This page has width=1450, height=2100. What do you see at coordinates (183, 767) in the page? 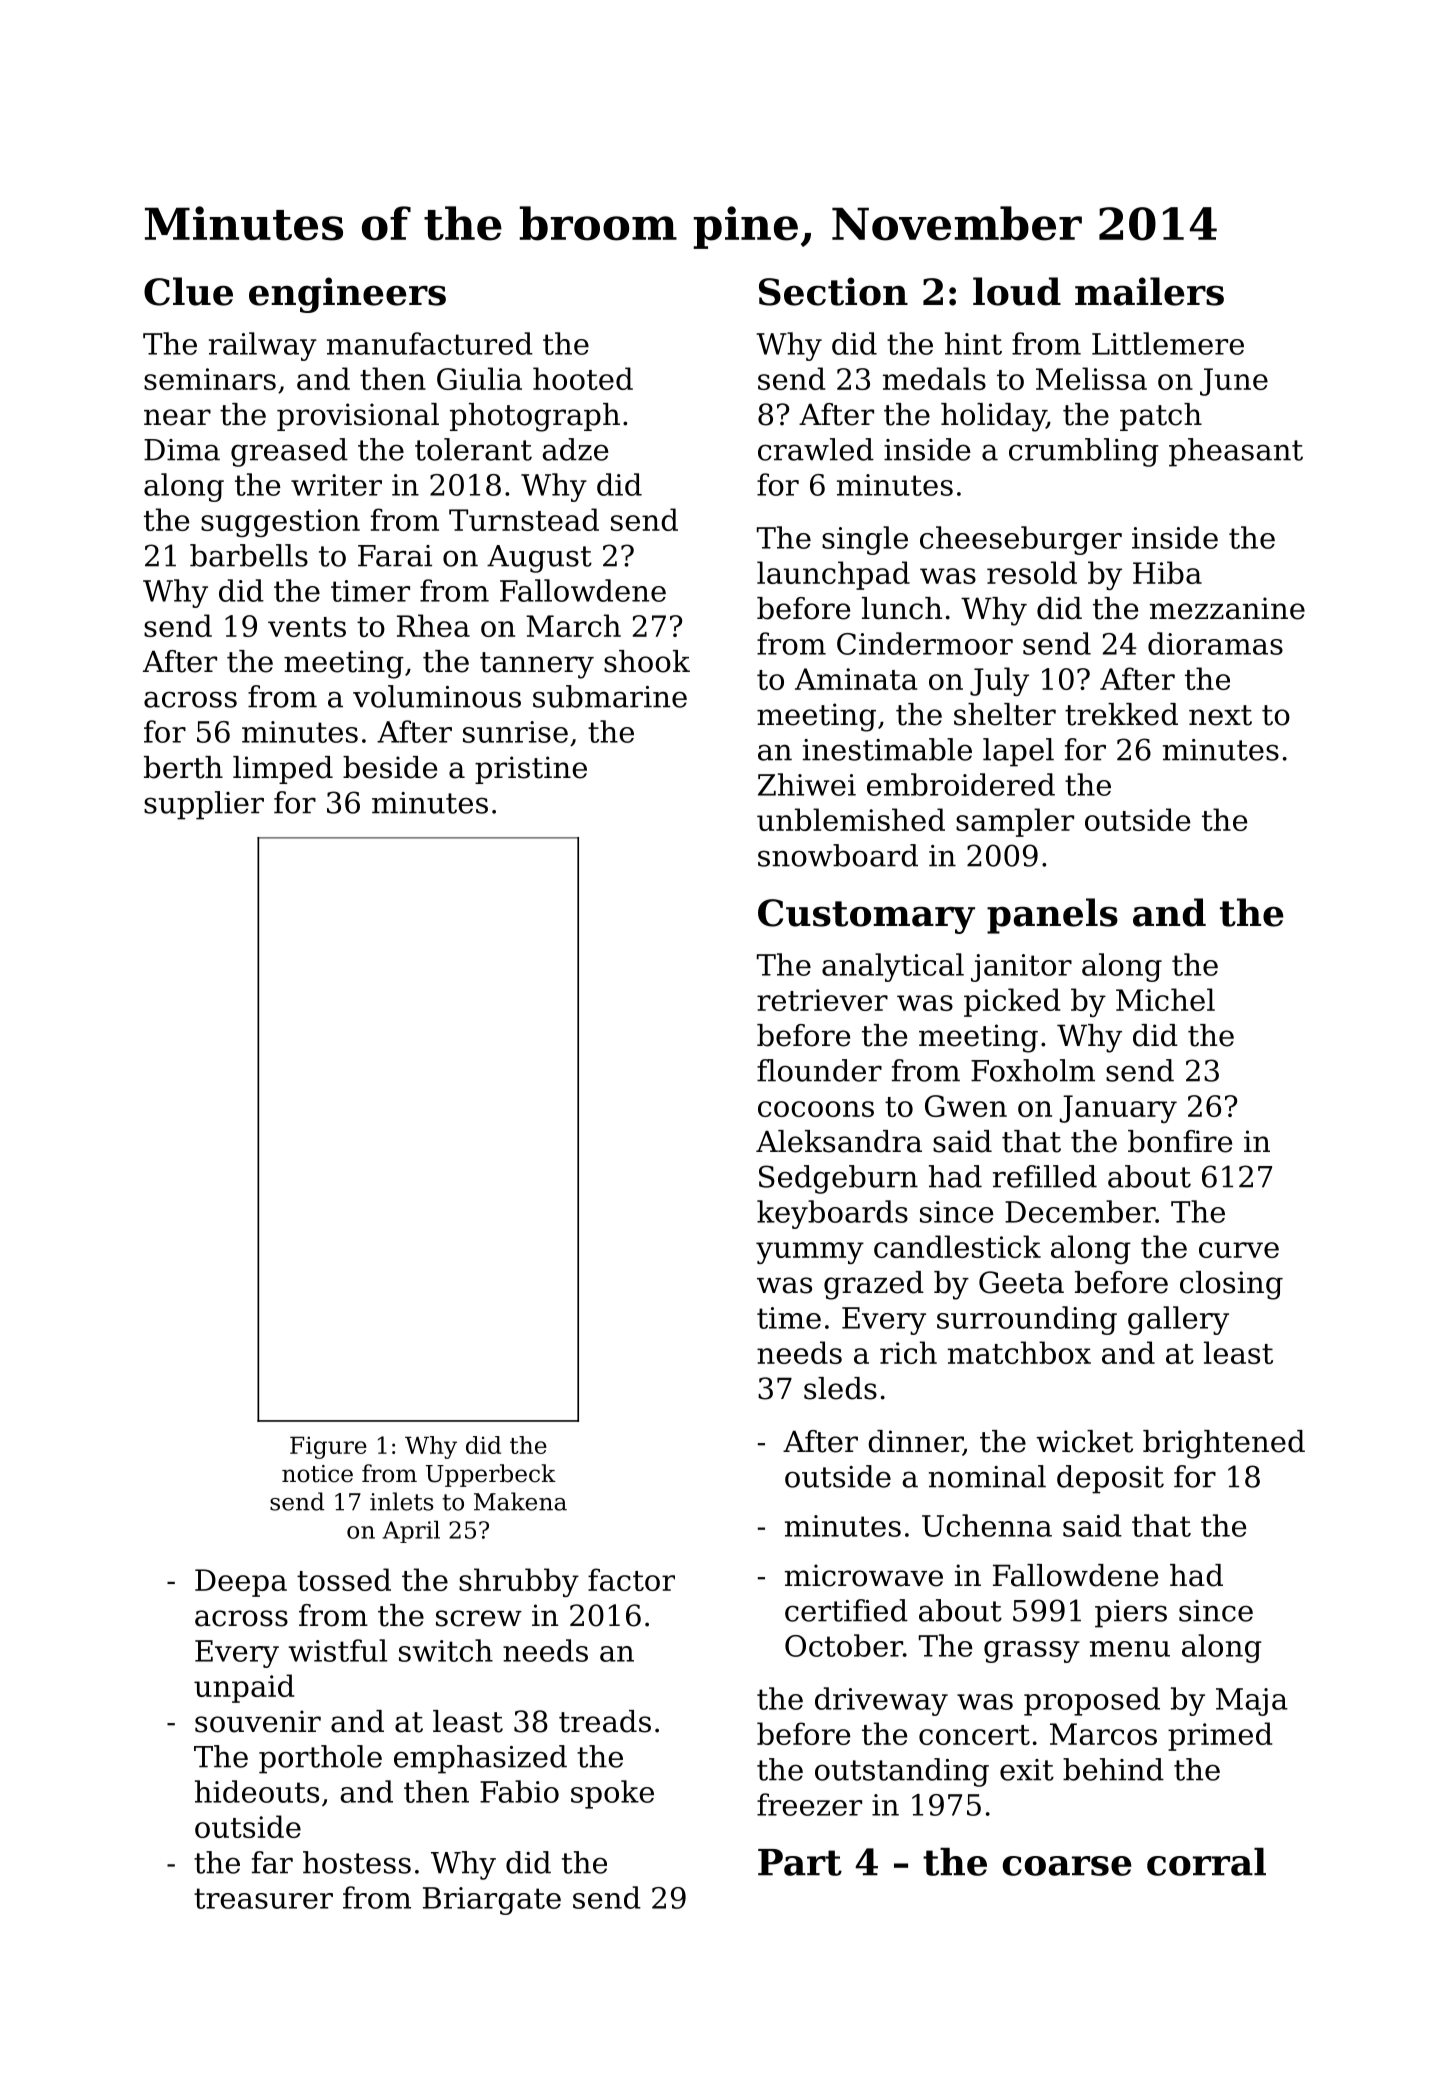
I see `berth` at bounding box center [183, 767].
